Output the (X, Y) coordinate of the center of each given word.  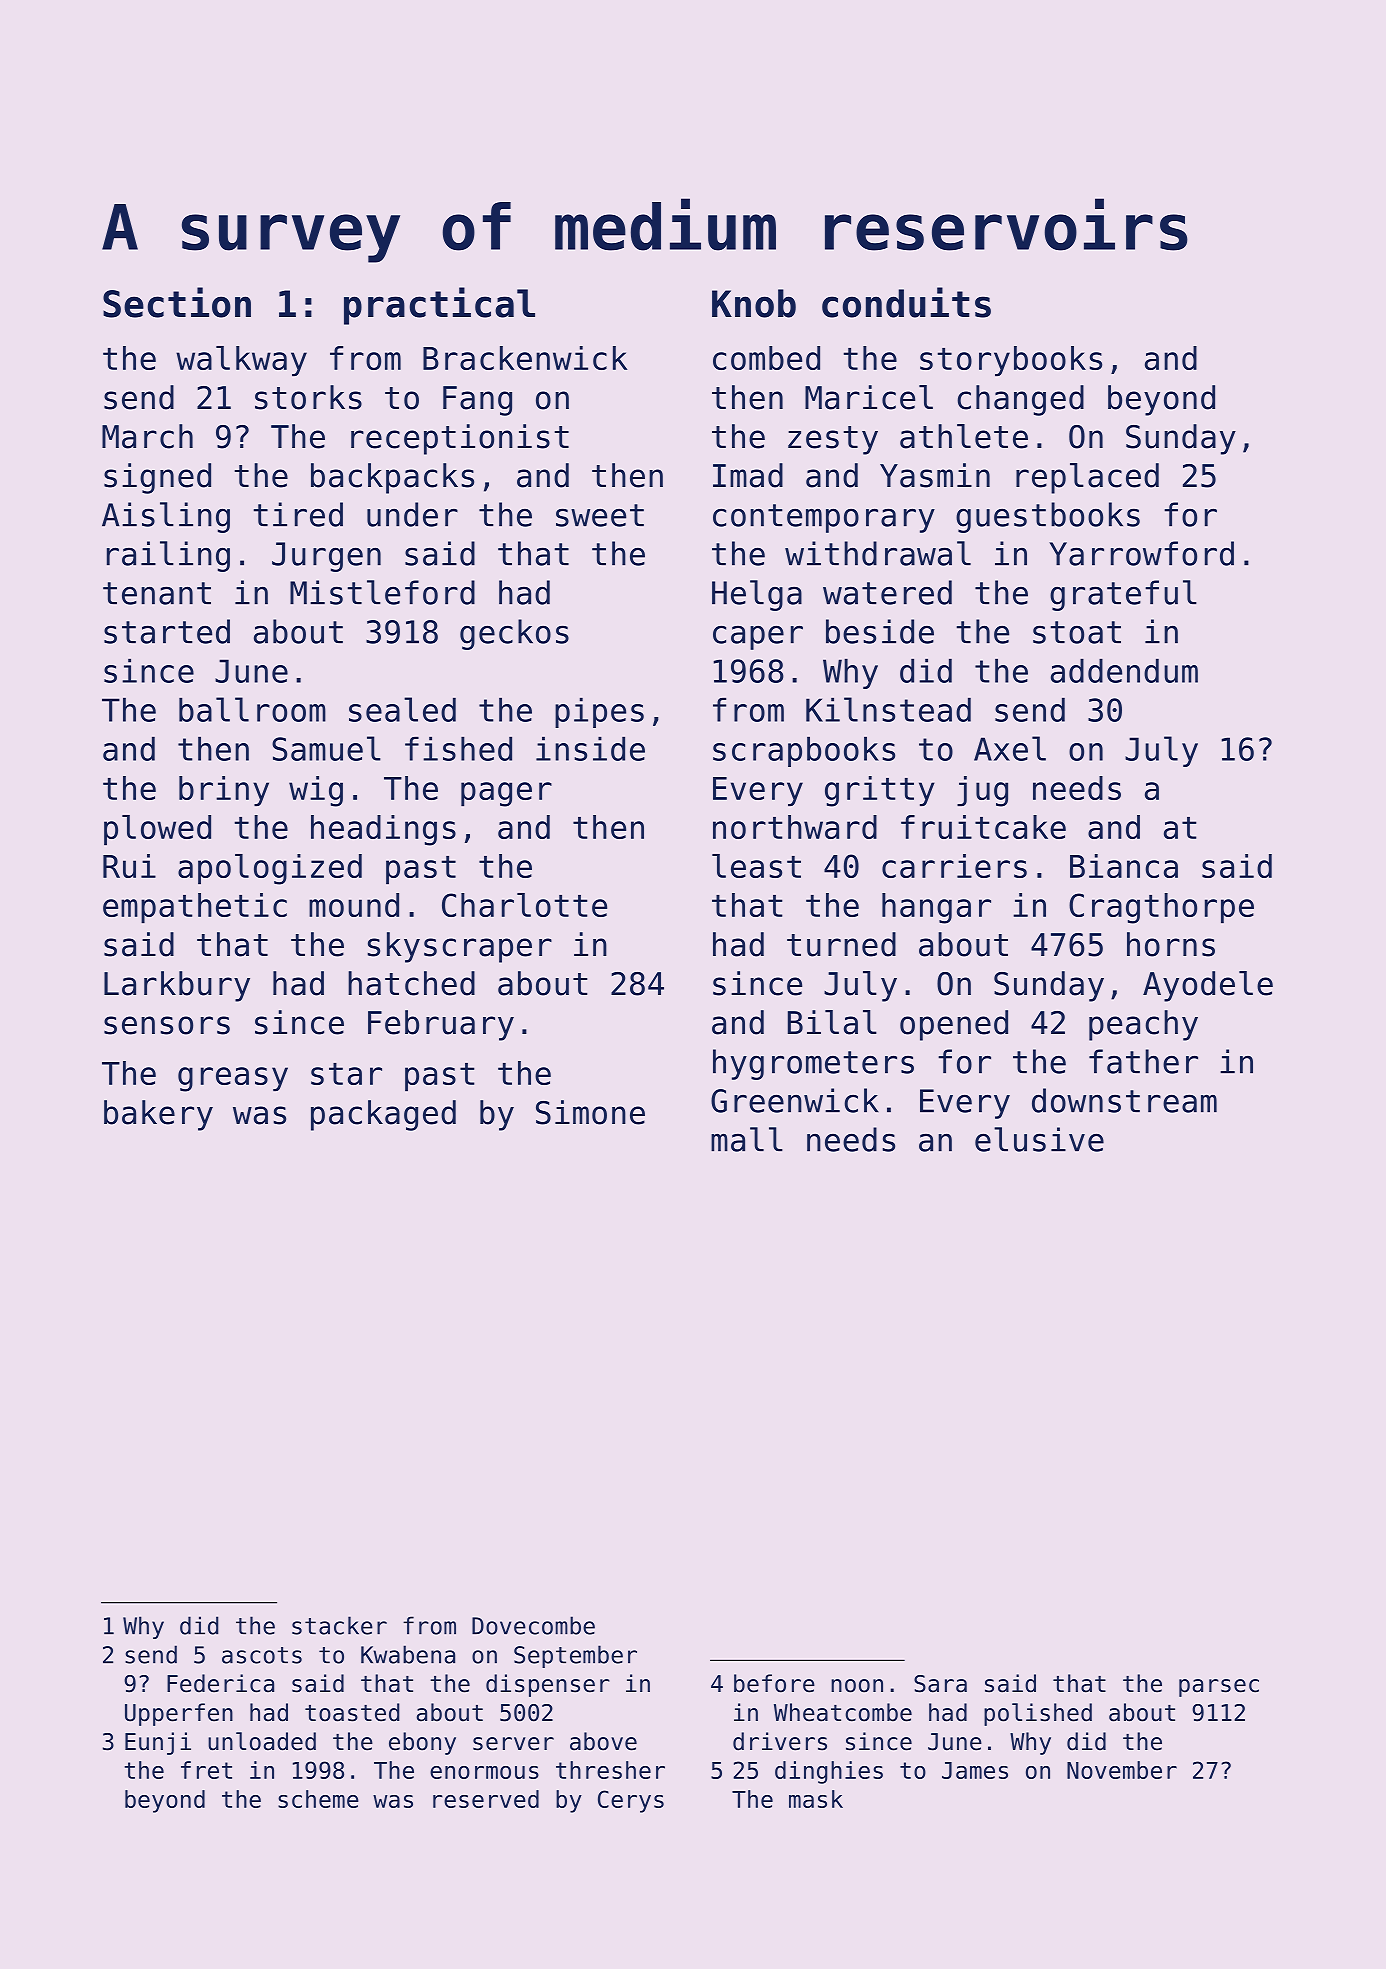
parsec (1219, 1688)
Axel (1010, 748)
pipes (599, 712)
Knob (754, 303)
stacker (339, 1625)
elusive (1039, 1139)
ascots (262, 1655)
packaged (383, 1115)
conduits (906, 302)
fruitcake (983, 827)
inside (590, 748)
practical (439, 306)
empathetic (195, 908)
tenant (157, 593)
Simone (590, 1112)
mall (747, 1139)
